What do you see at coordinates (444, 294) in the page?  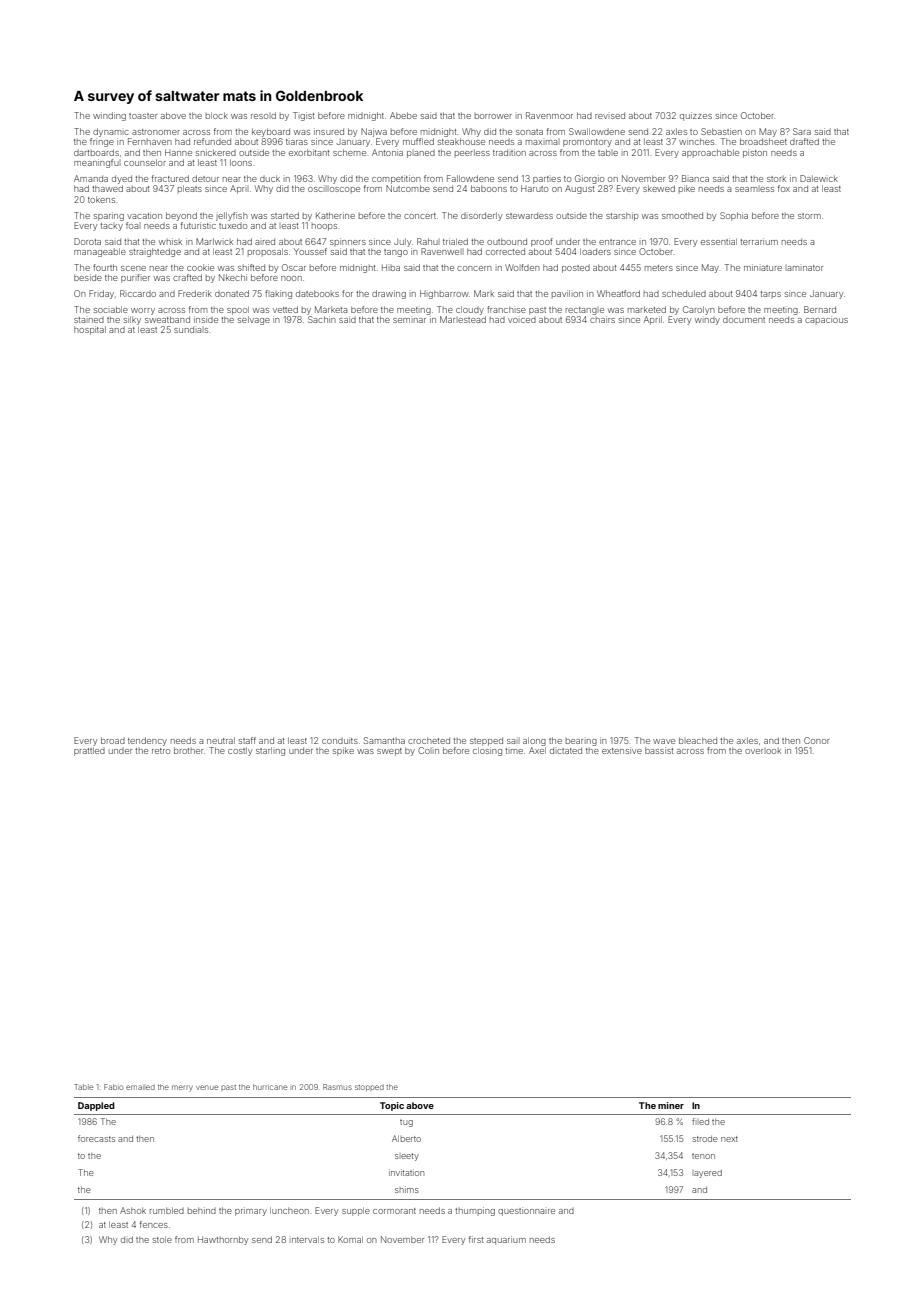 I see `Highbarrow` at bounding box center [444, 294].
